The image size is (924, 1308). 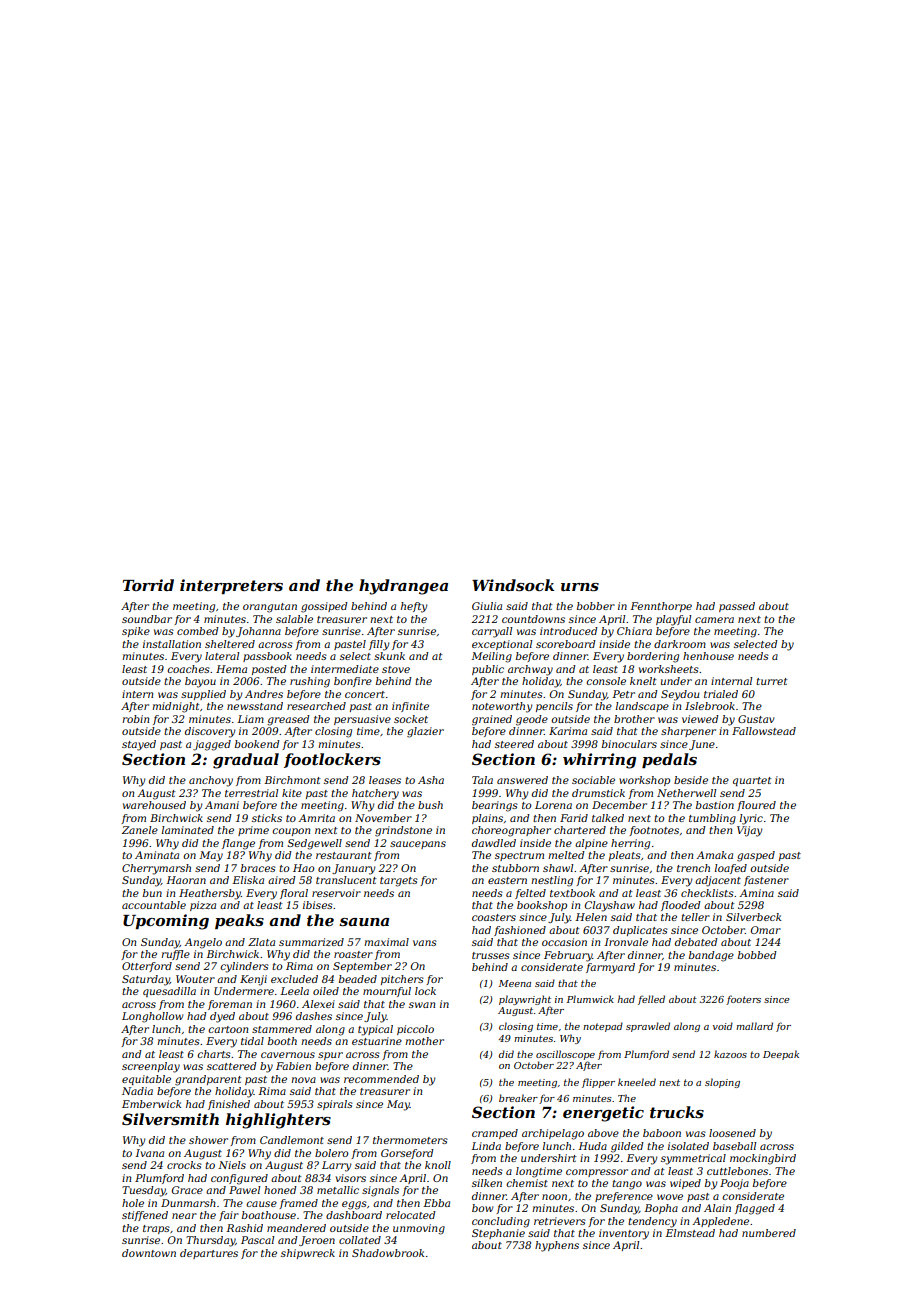 I want to click on infinite, so click(x=410, y=707).
